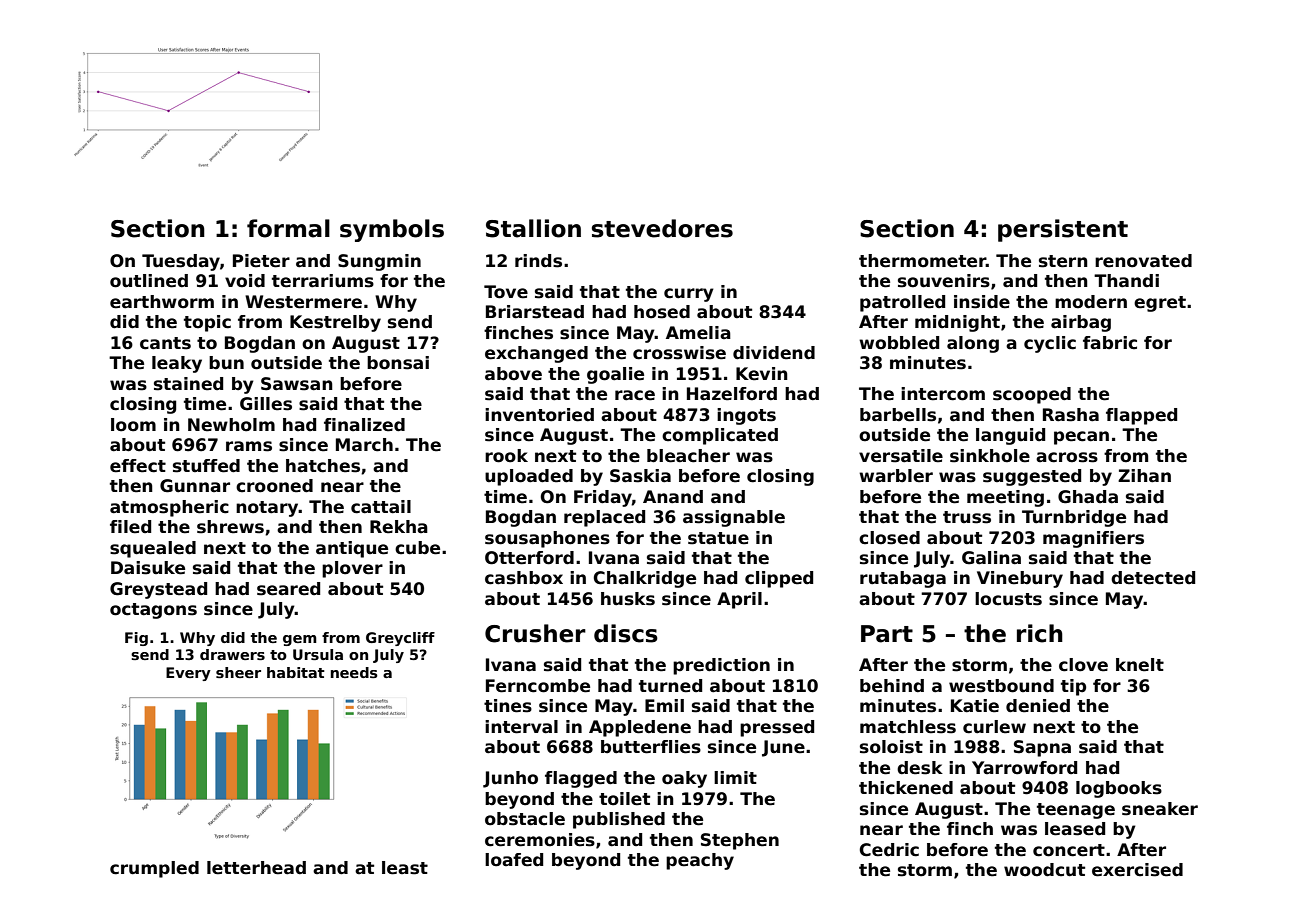 This screenshot has width=1308, height=924. I want to click on rich, so click(1040, 633).
